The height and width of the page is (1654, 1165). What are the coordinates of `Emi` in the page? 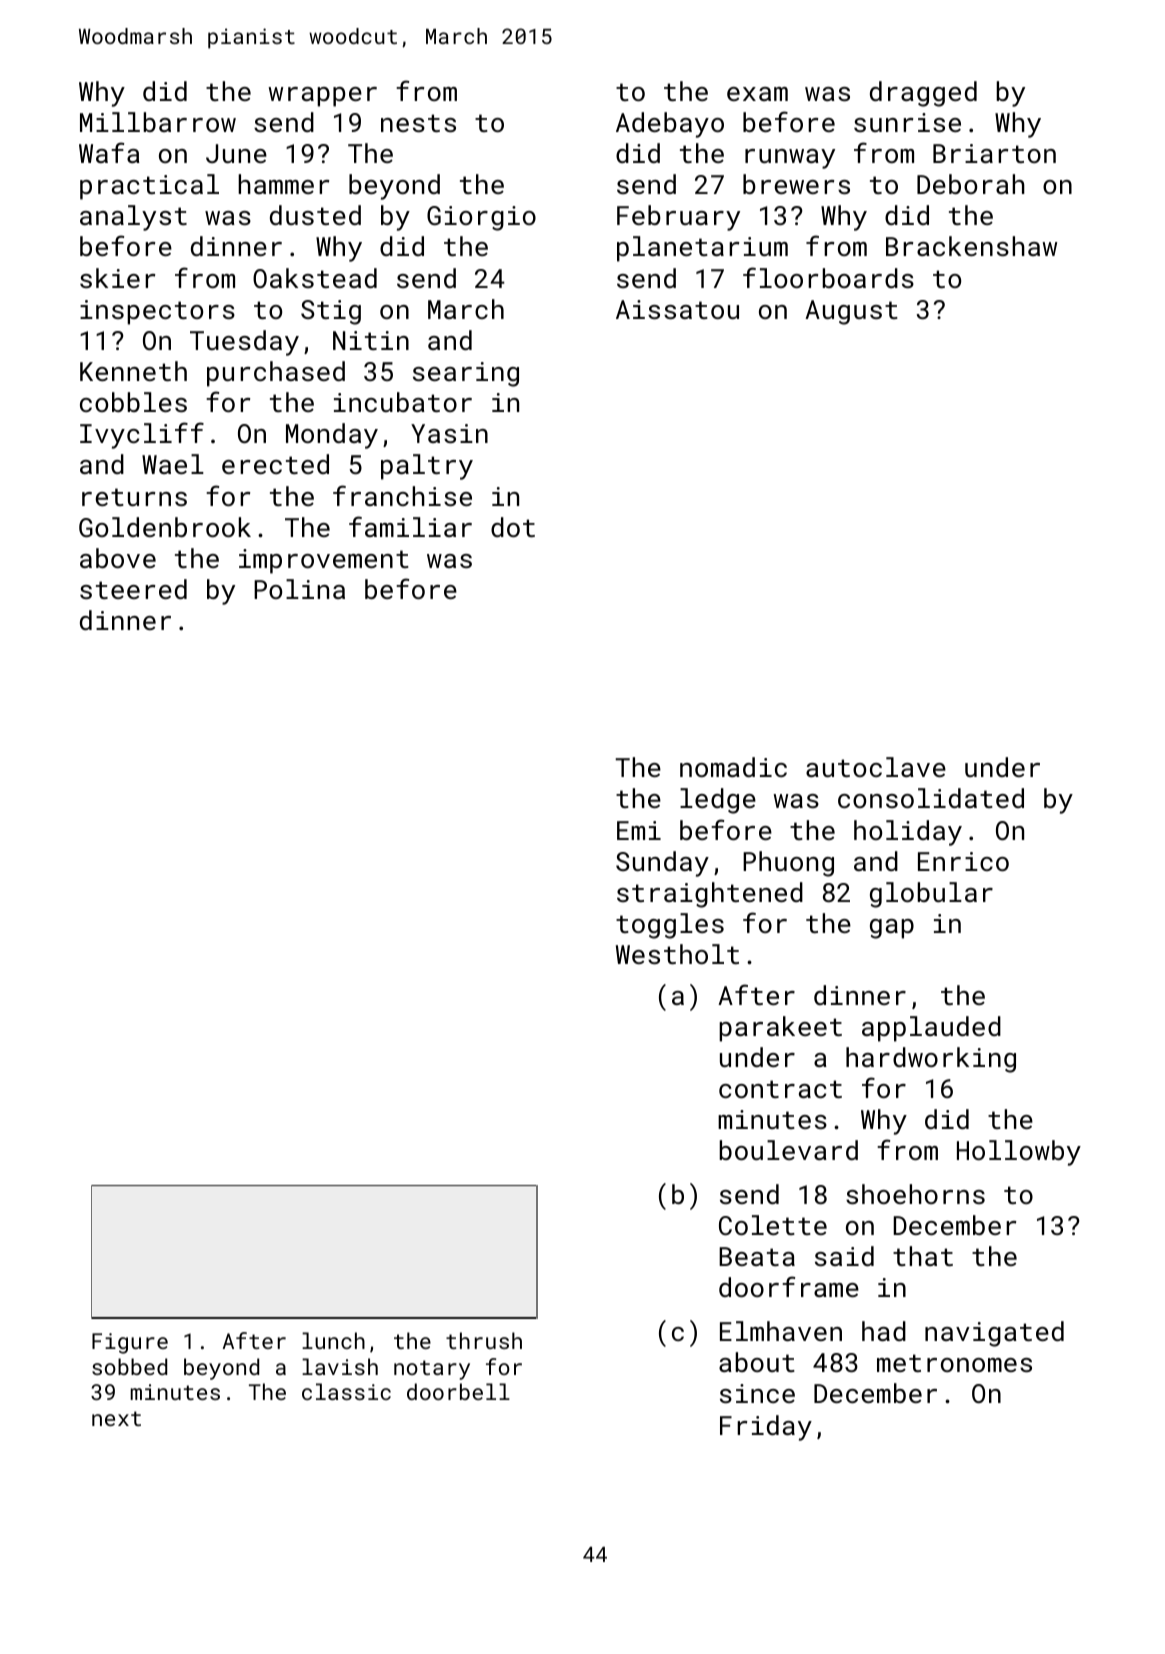 It's located at (639, 830).
